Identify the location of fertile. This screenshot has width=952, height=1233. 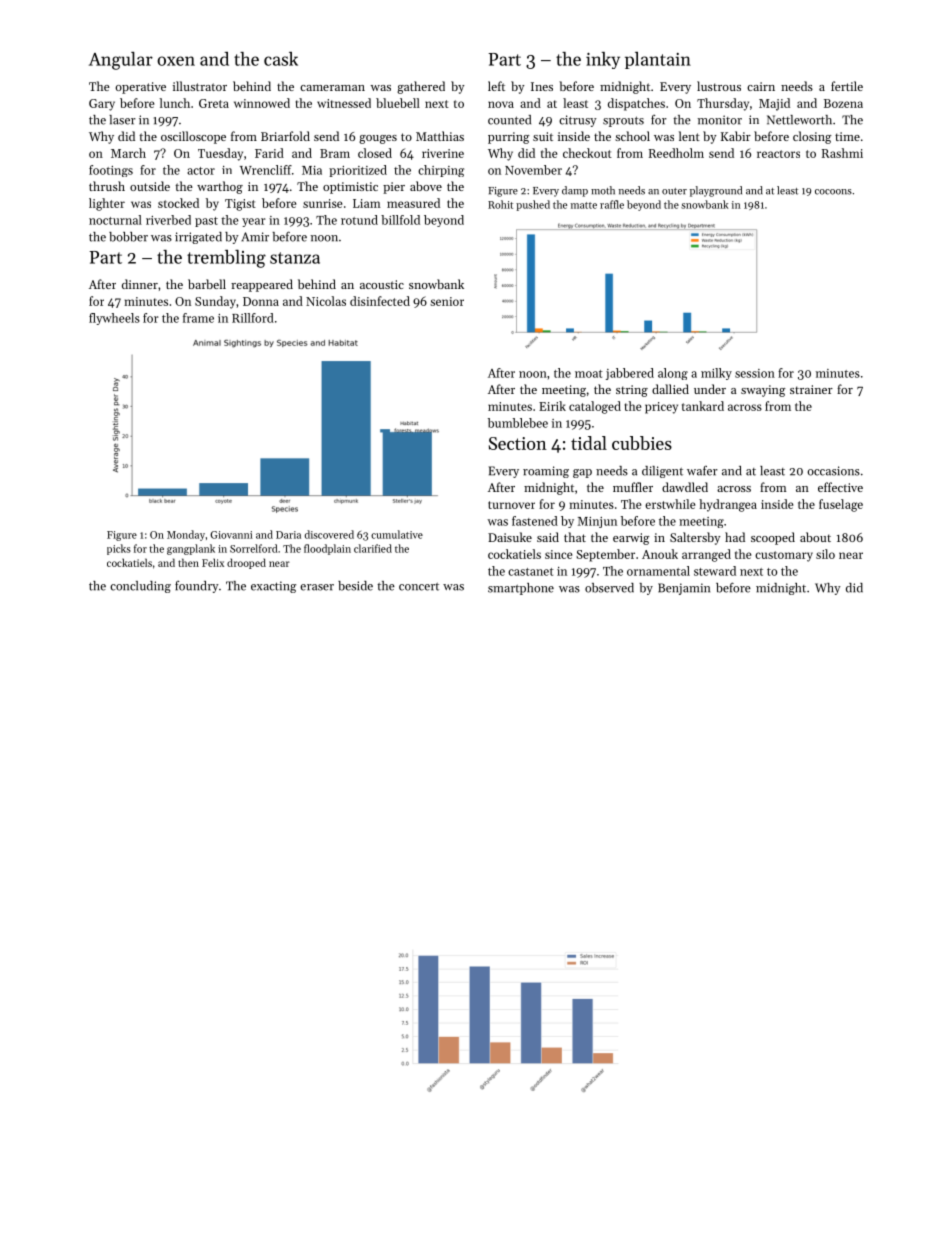
(847, 86).
